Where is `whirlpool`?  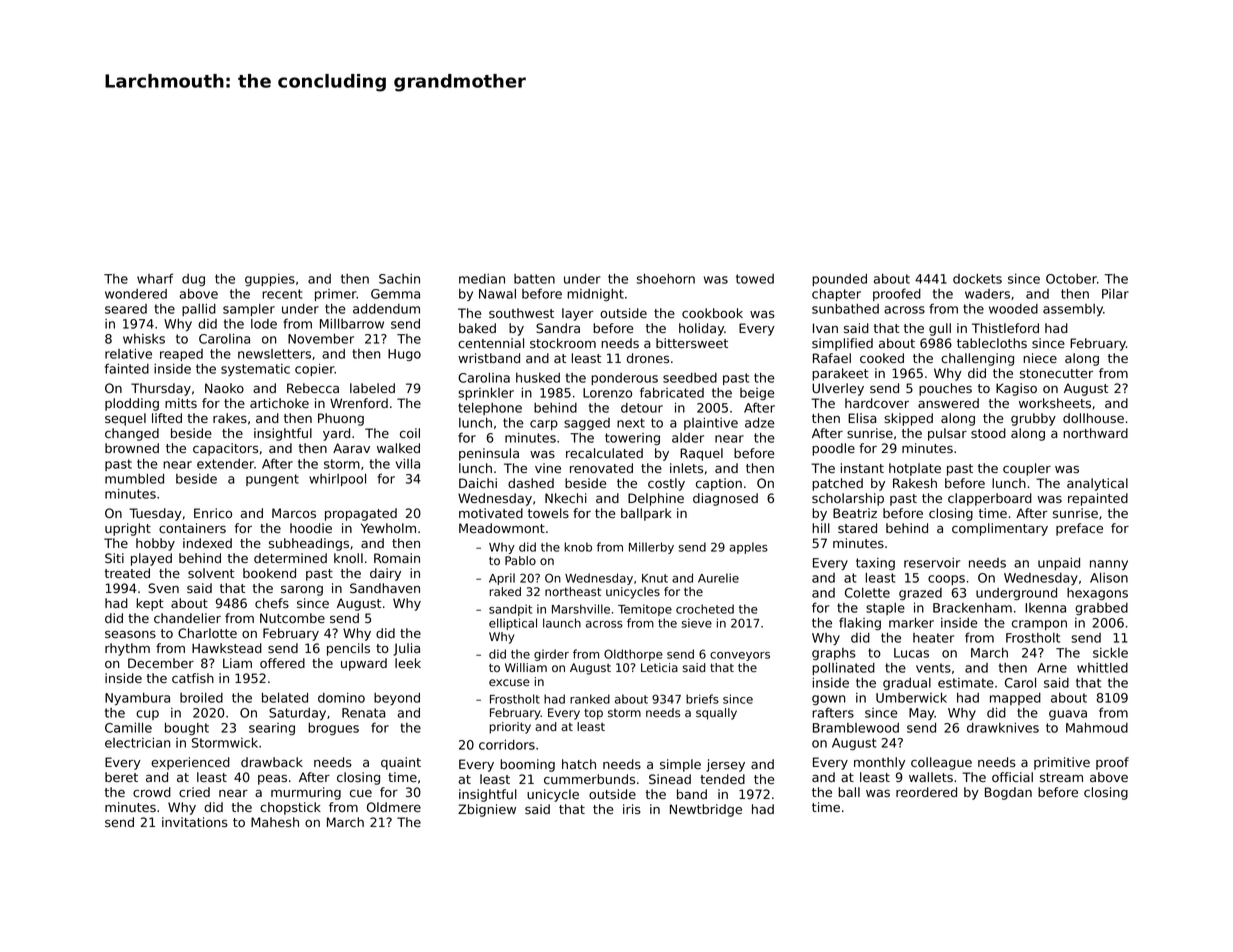
whirlpool is located at coordinates (337, 479).
